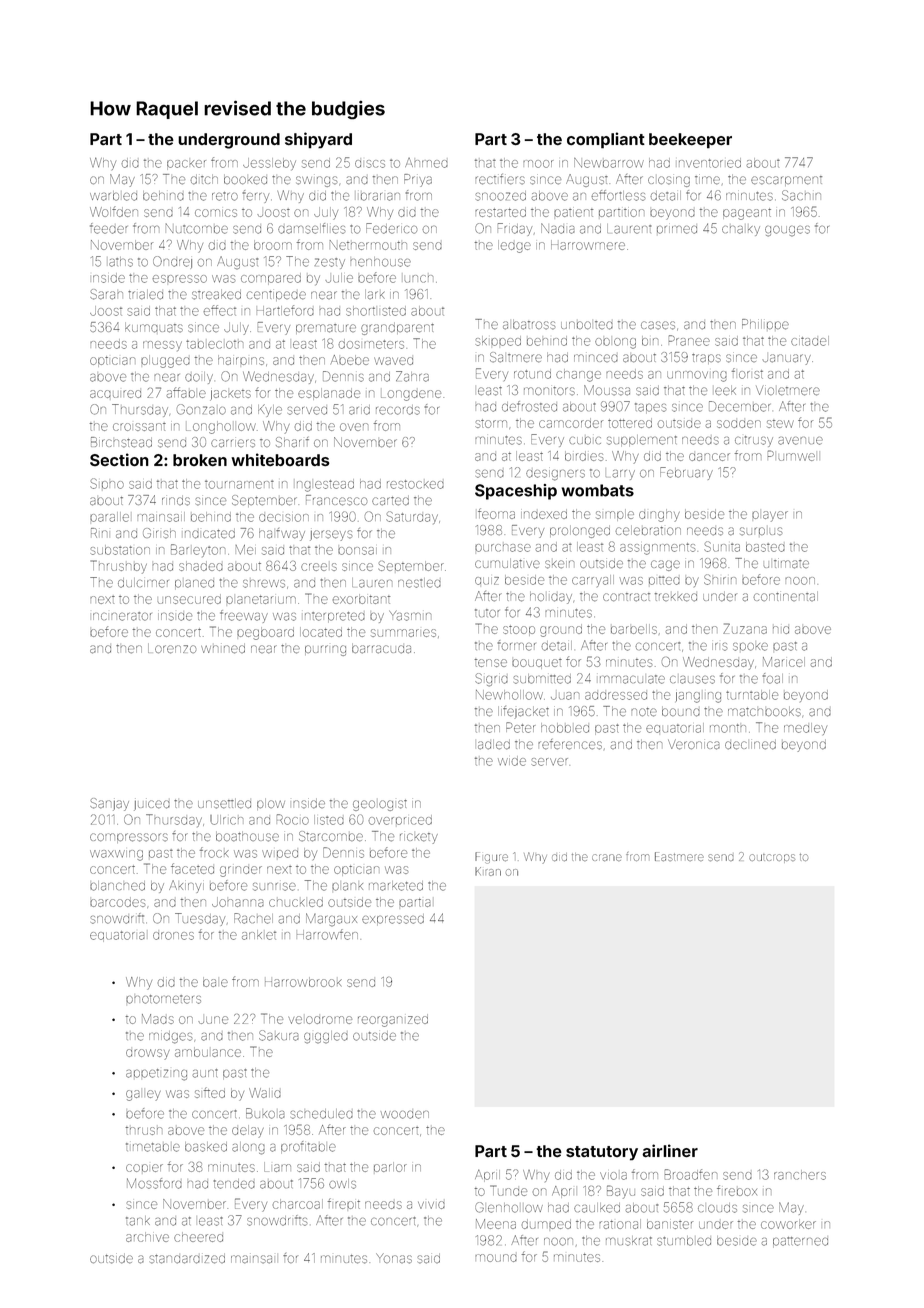  What do you see at coordinates (801, 195) in the screenshot?
I see `Sachin` at bounding box center [801, 195].
